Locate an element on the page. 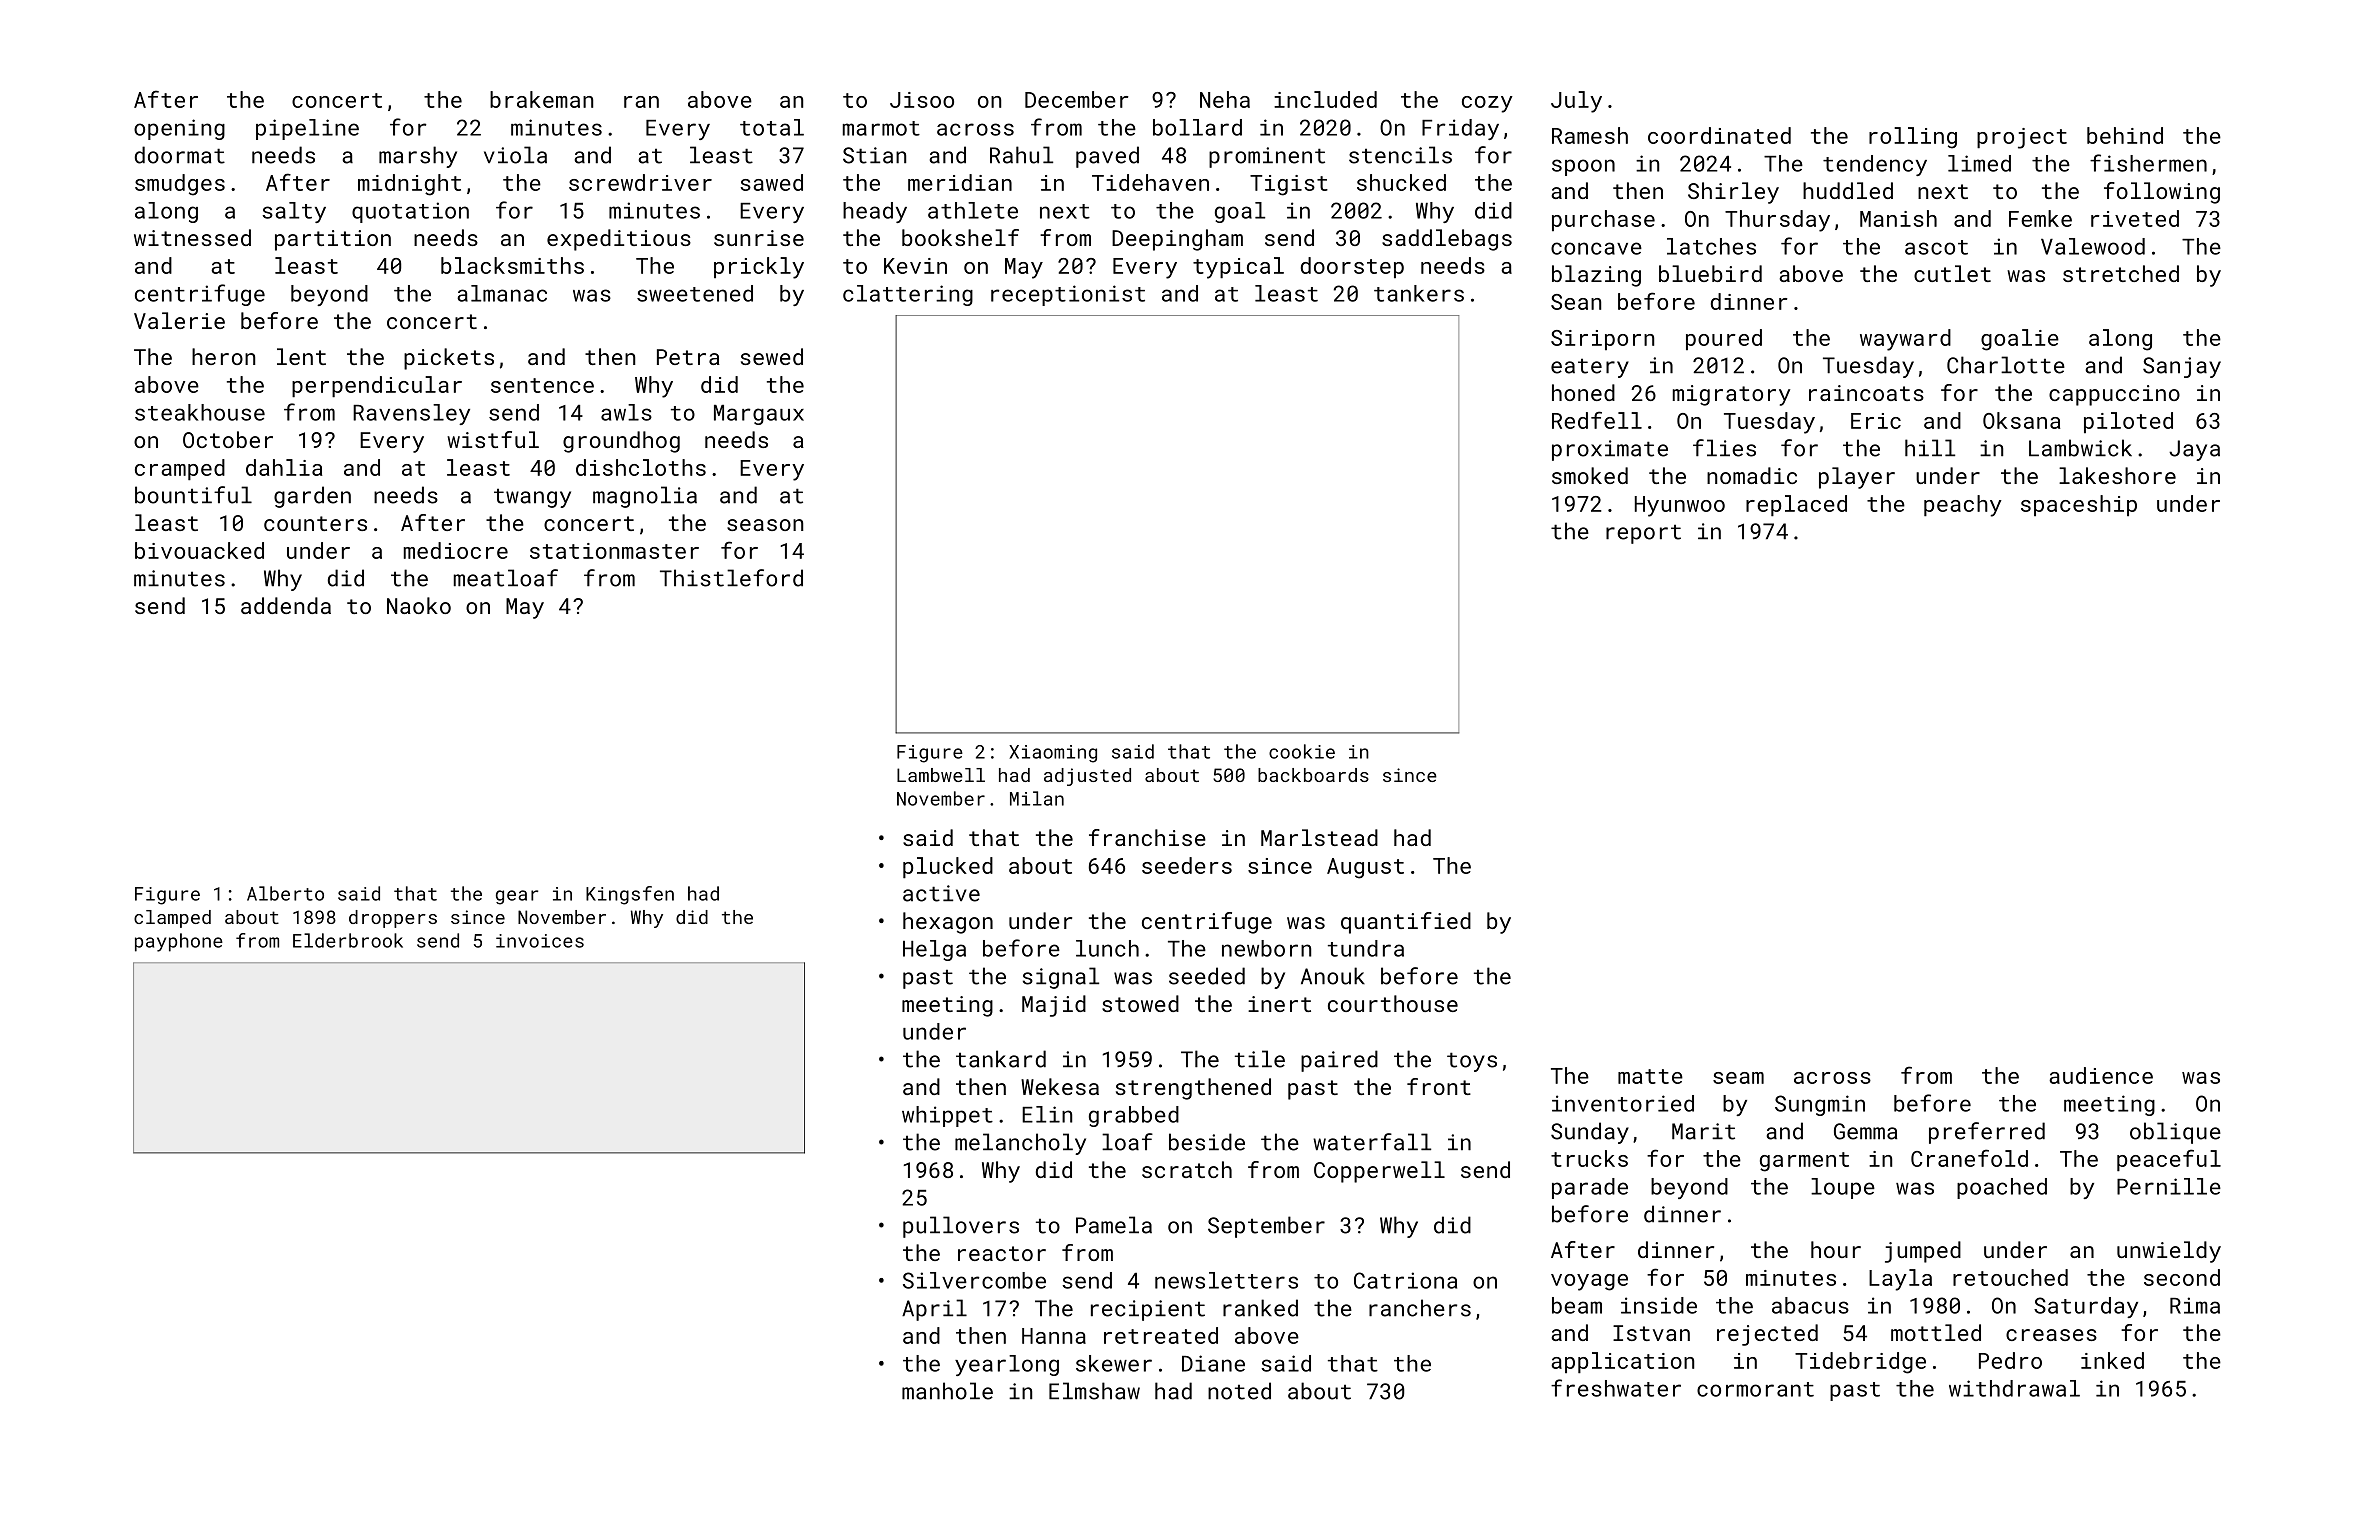 The width and height of the document is (2355, 1524). Jisoo is located at coordinates (922, 100).
